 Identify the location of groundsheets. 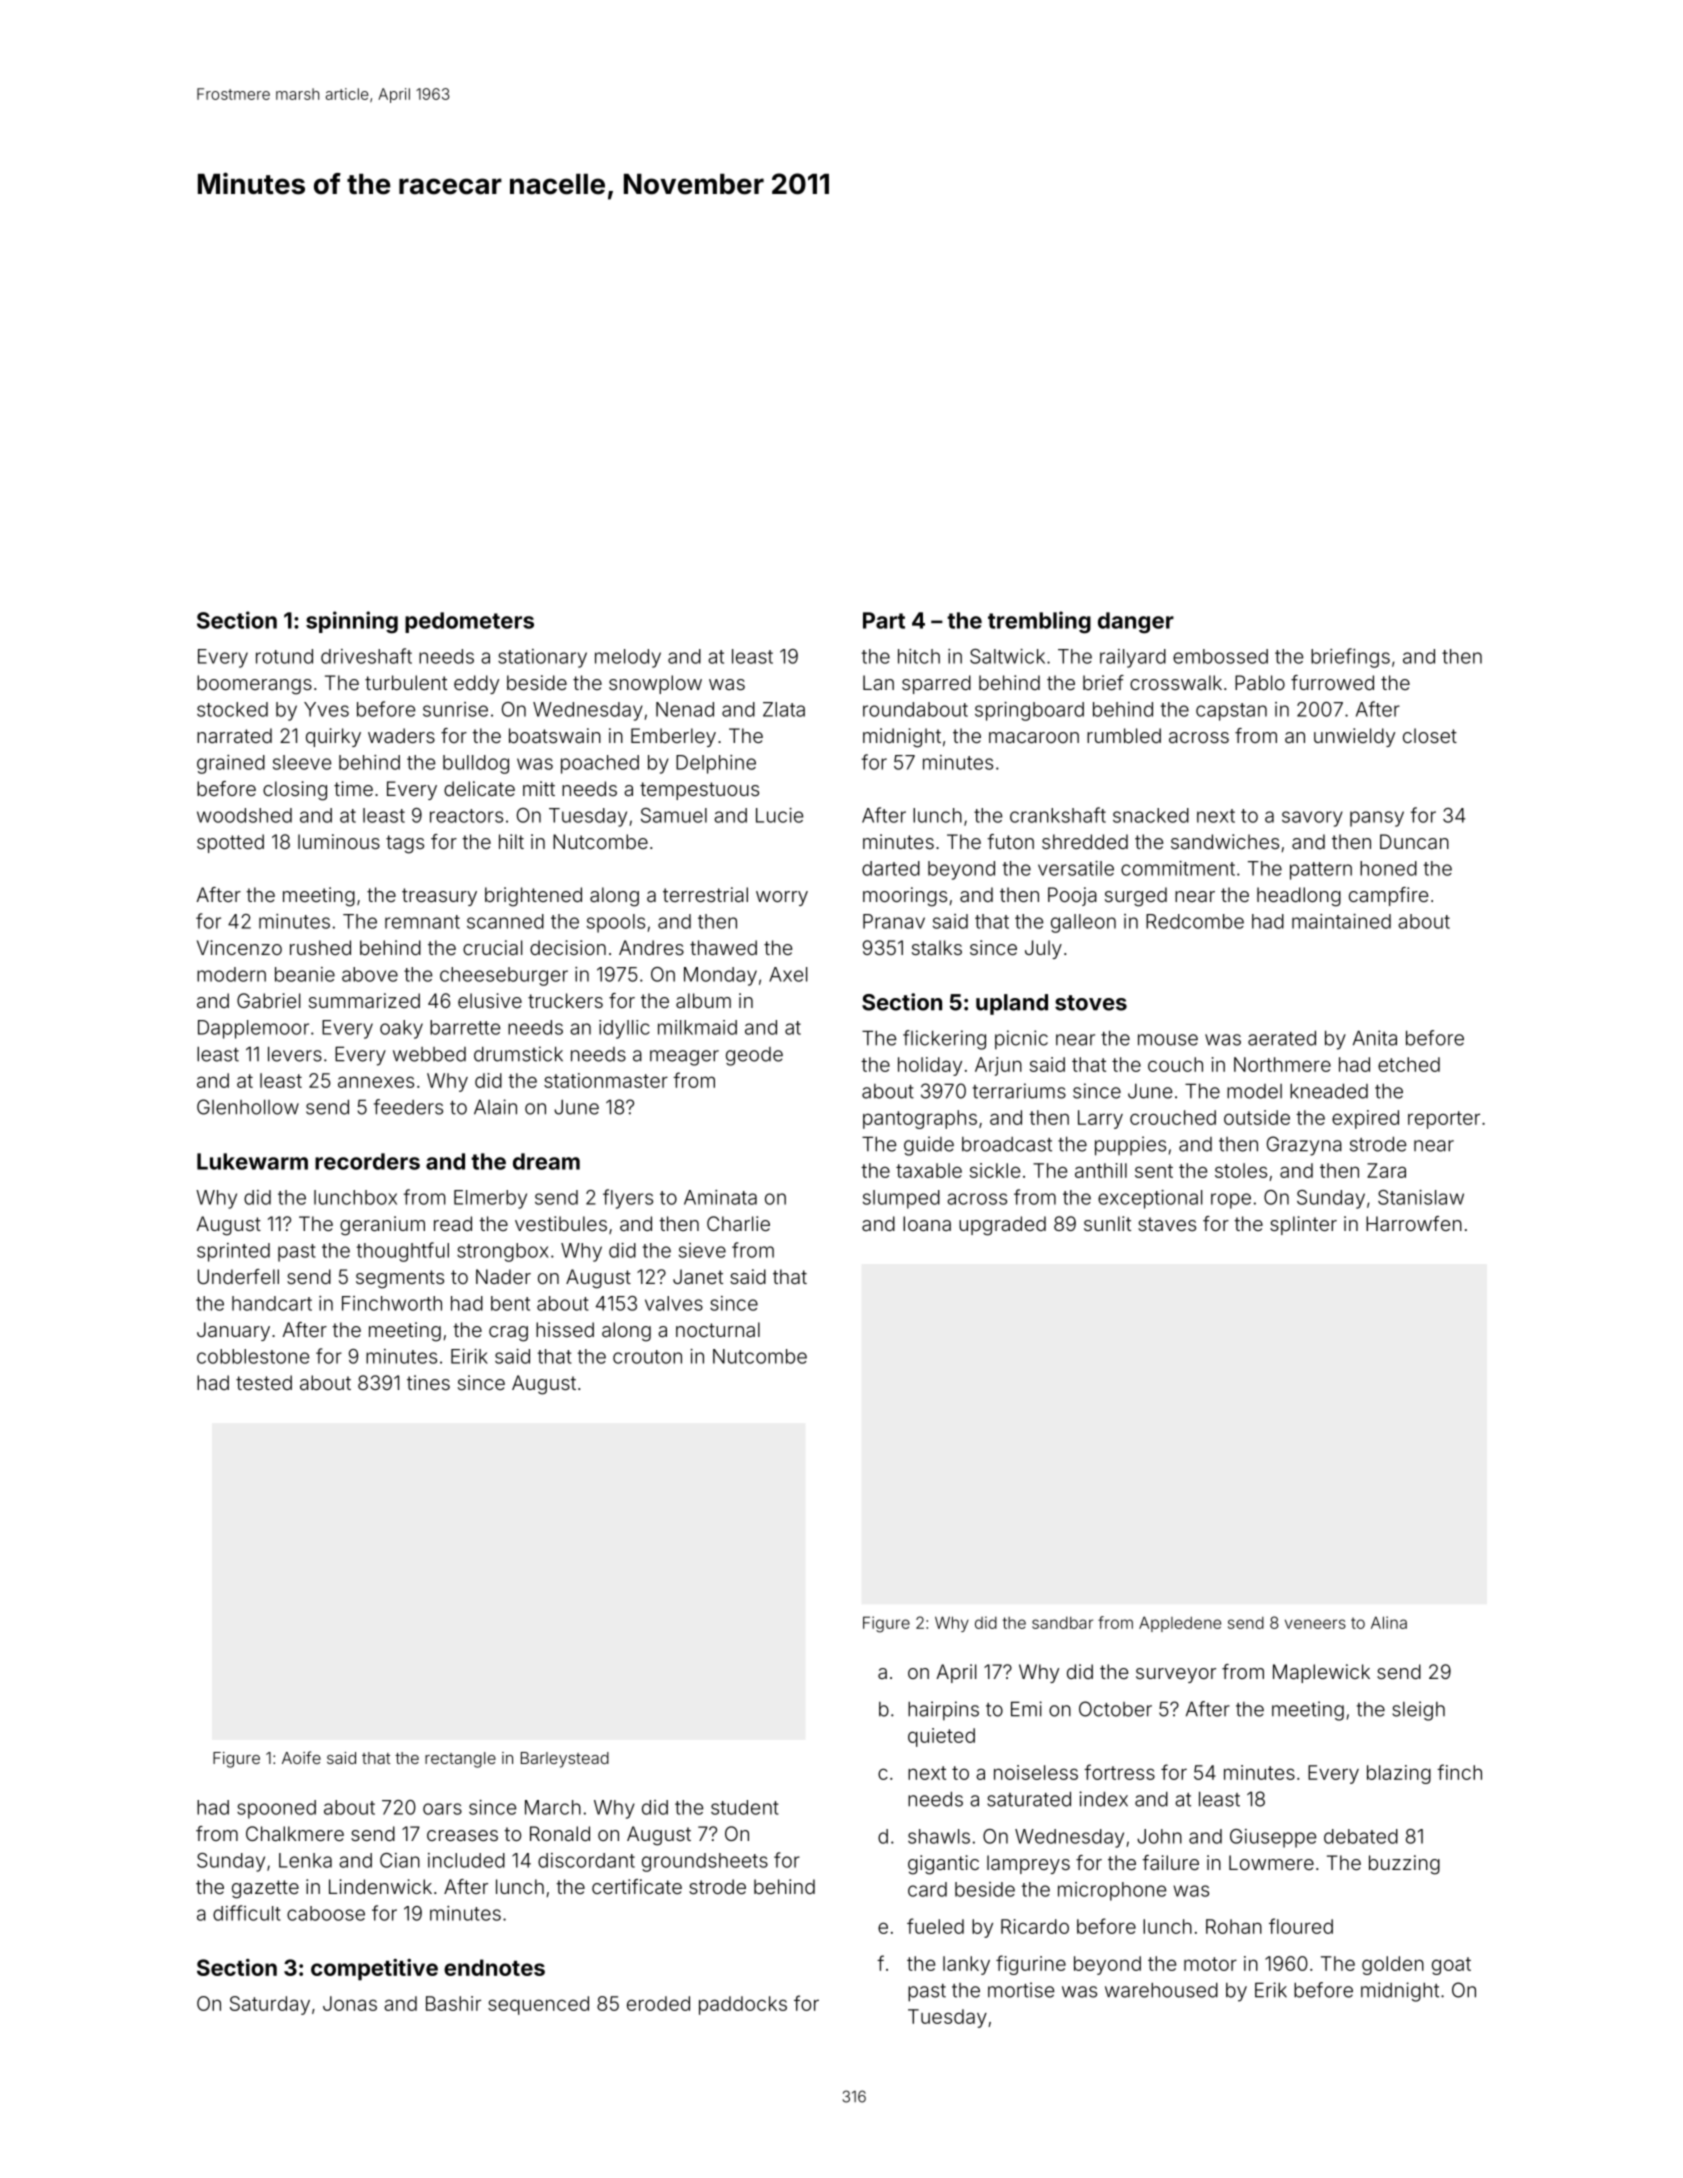
(705, 1862).
